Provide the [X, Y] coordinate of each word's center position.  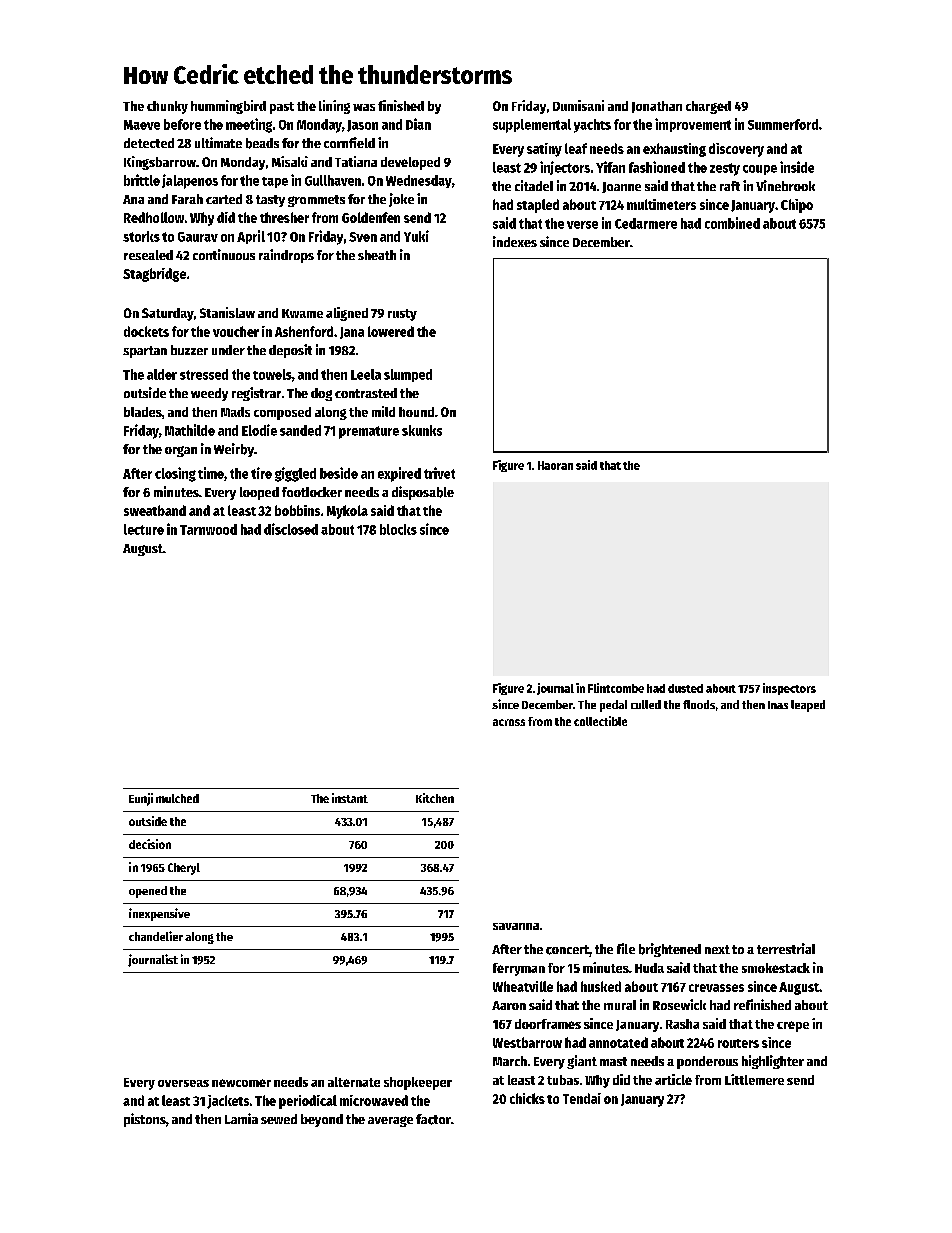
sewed [279, 1119]
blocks [398, 529]
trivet [439, 473]
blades [143, 412]
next [717, 949]
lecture [144, 529]
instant [350, 798]
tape [275, 182]
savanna [516, 926]
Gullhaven [333, 180]
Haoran [555, 465]
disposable [423, 493]
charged [708, 107]
